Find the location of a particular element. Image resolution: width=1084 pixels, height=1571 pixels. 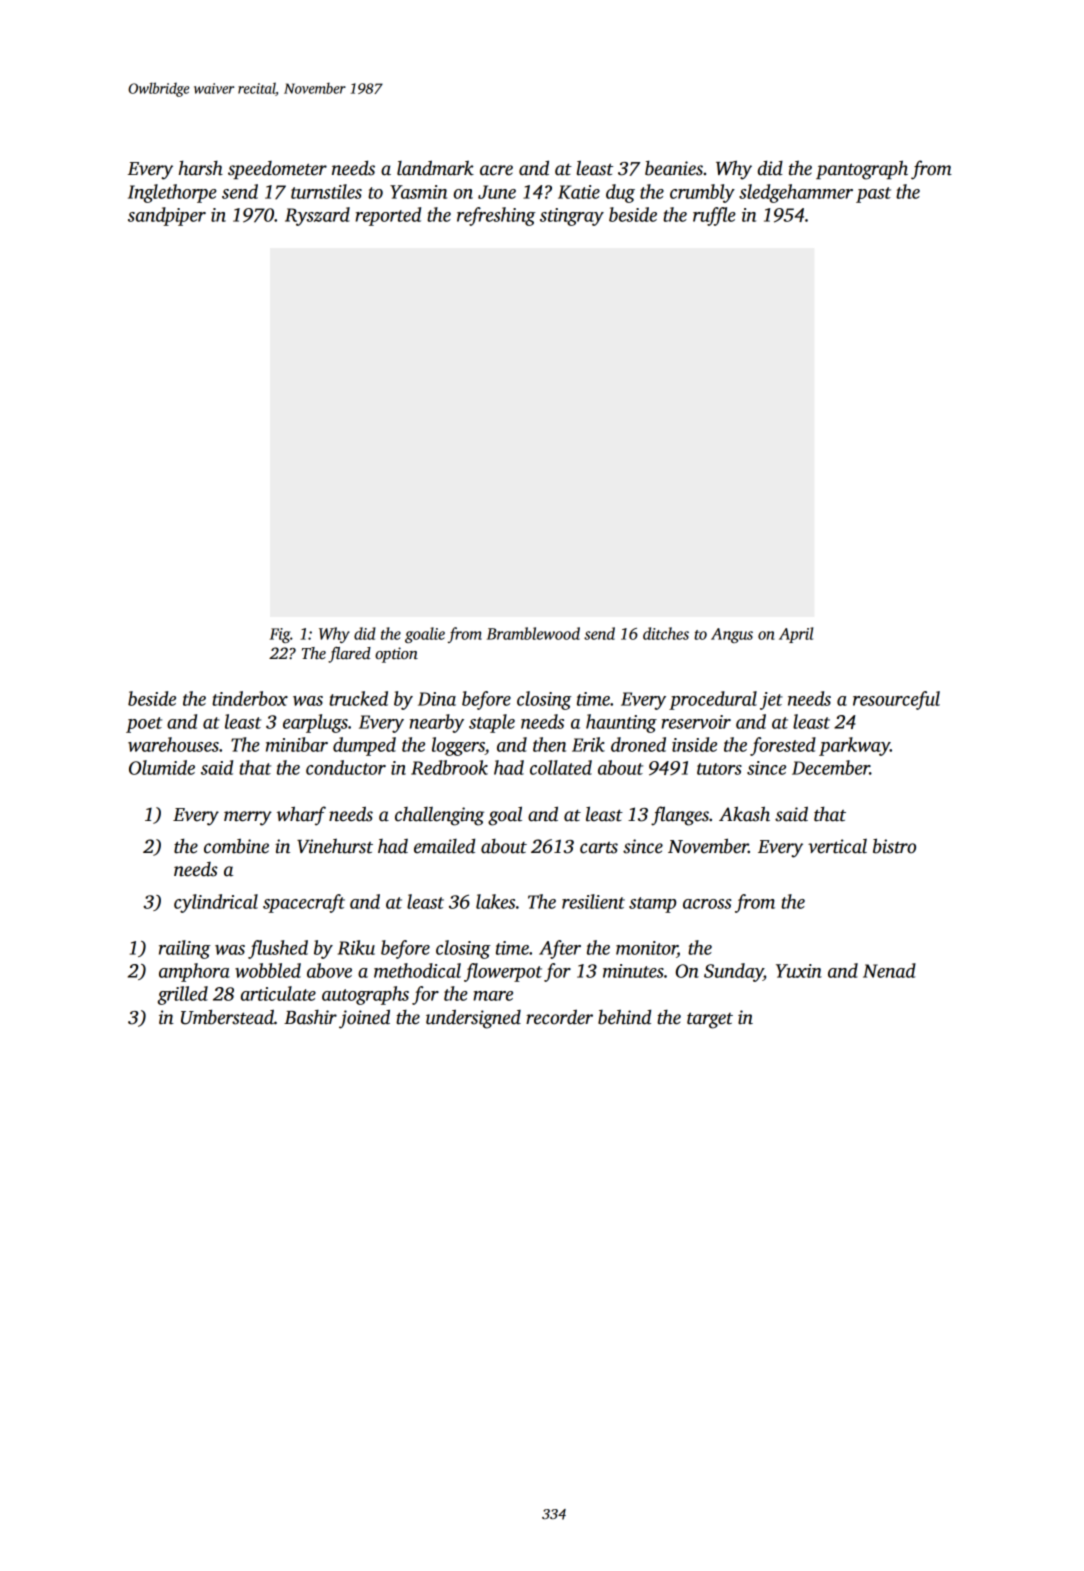

Angus is located at coordinates (732, 635).
